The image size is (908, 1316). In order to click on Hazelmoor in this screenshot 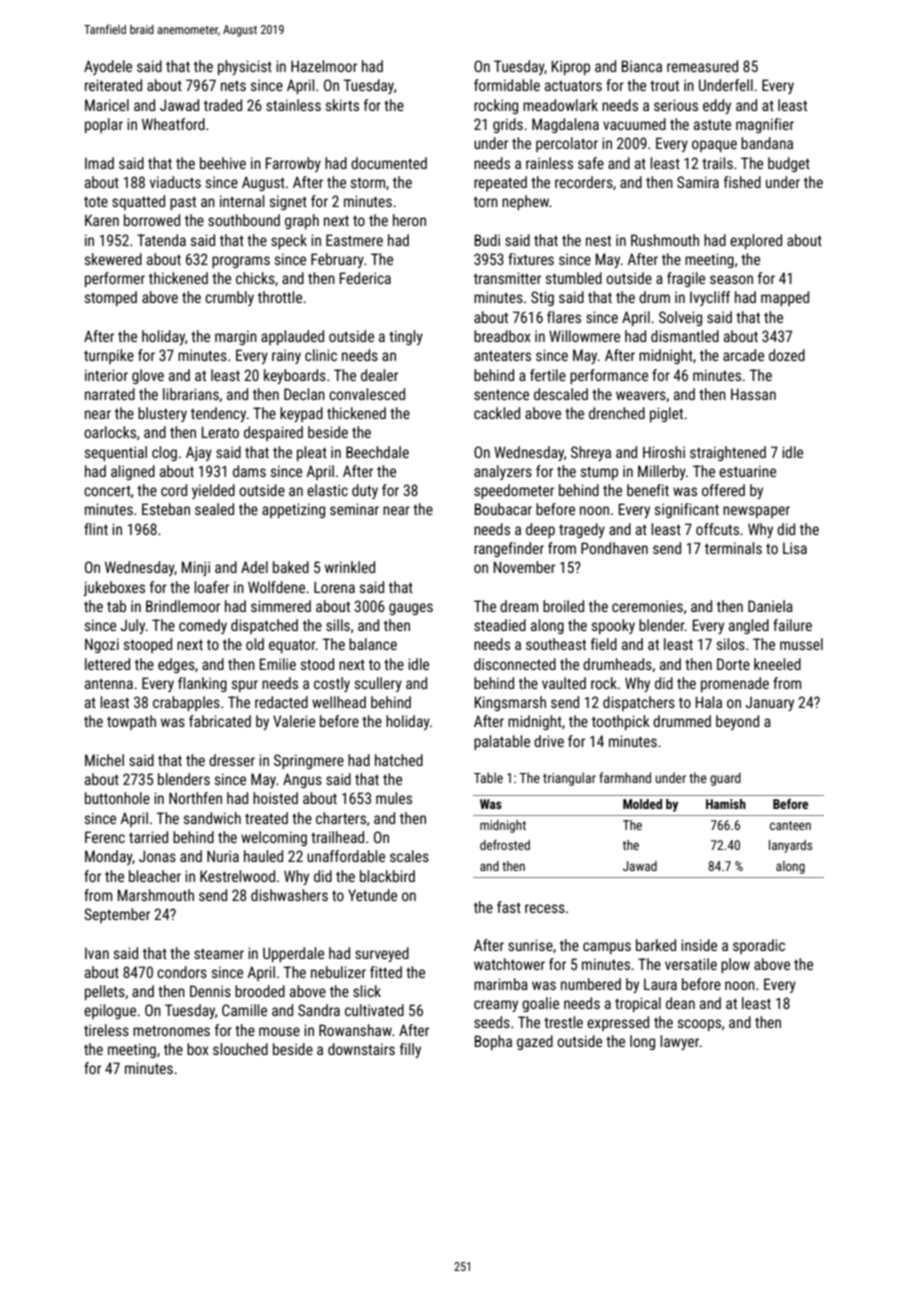, I will do `click(324, 66)`.
